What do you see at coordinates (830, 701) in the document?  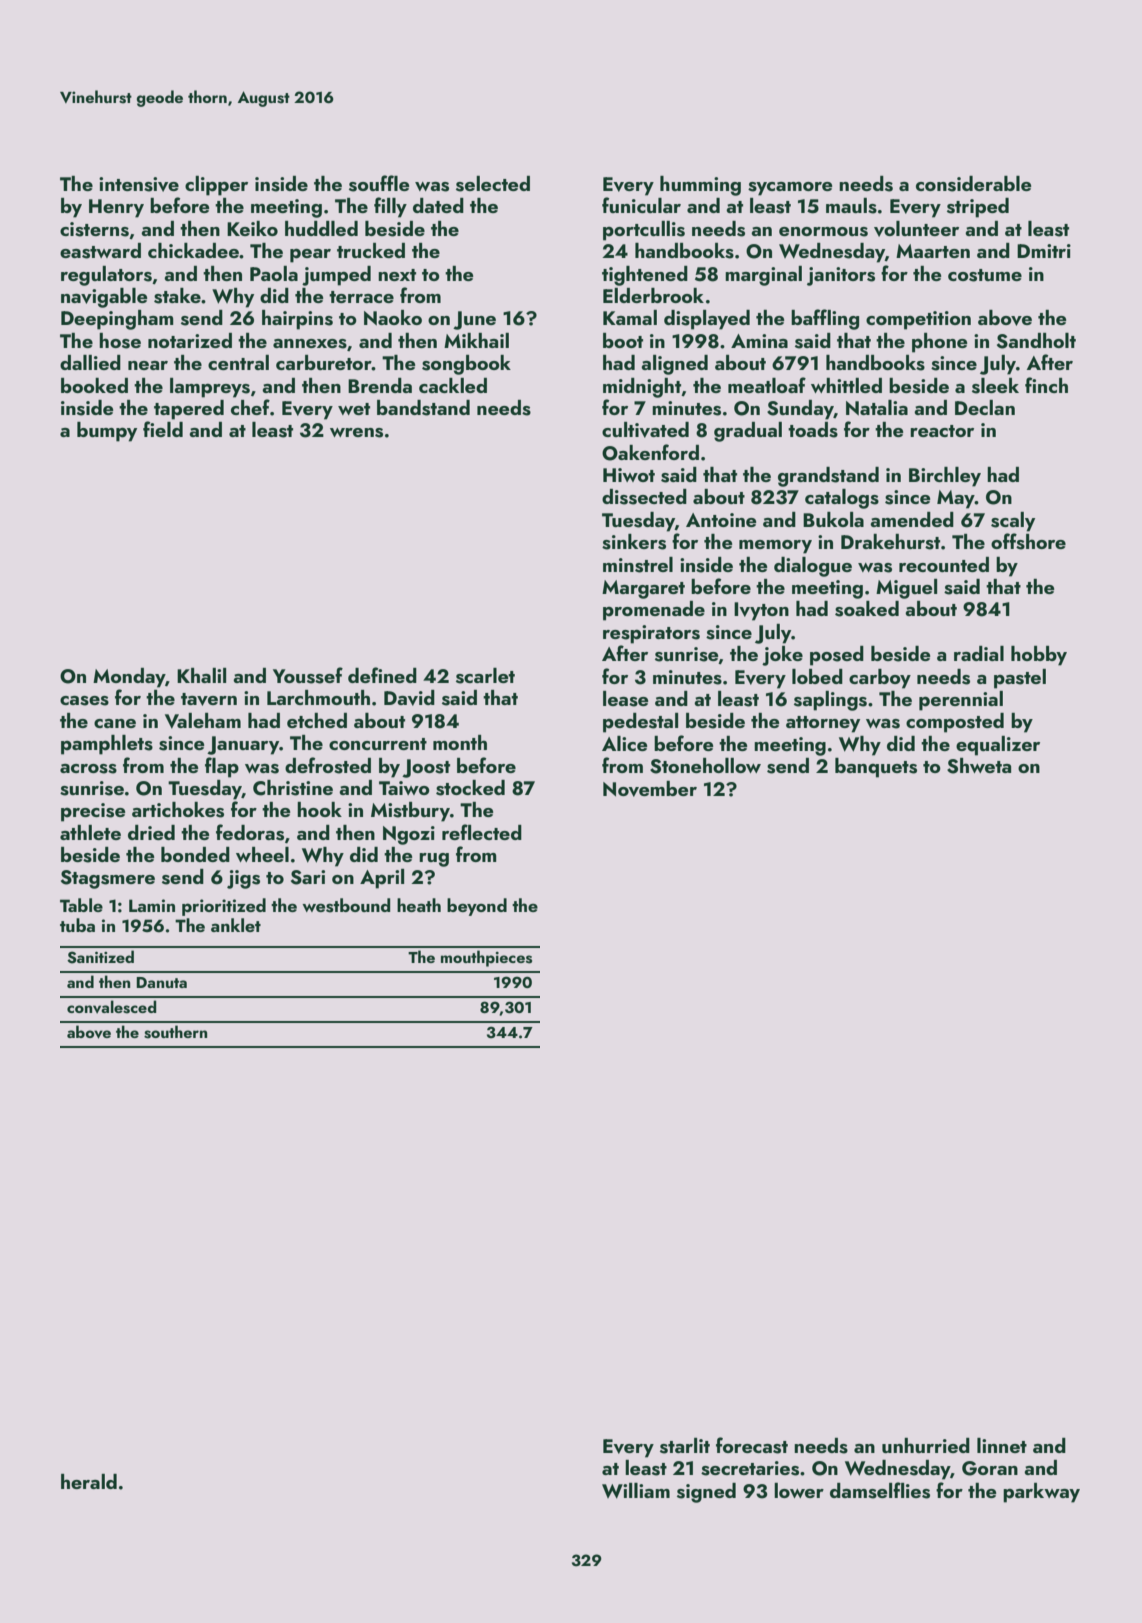 I see `saplings` at bounding box center [830, 701].
